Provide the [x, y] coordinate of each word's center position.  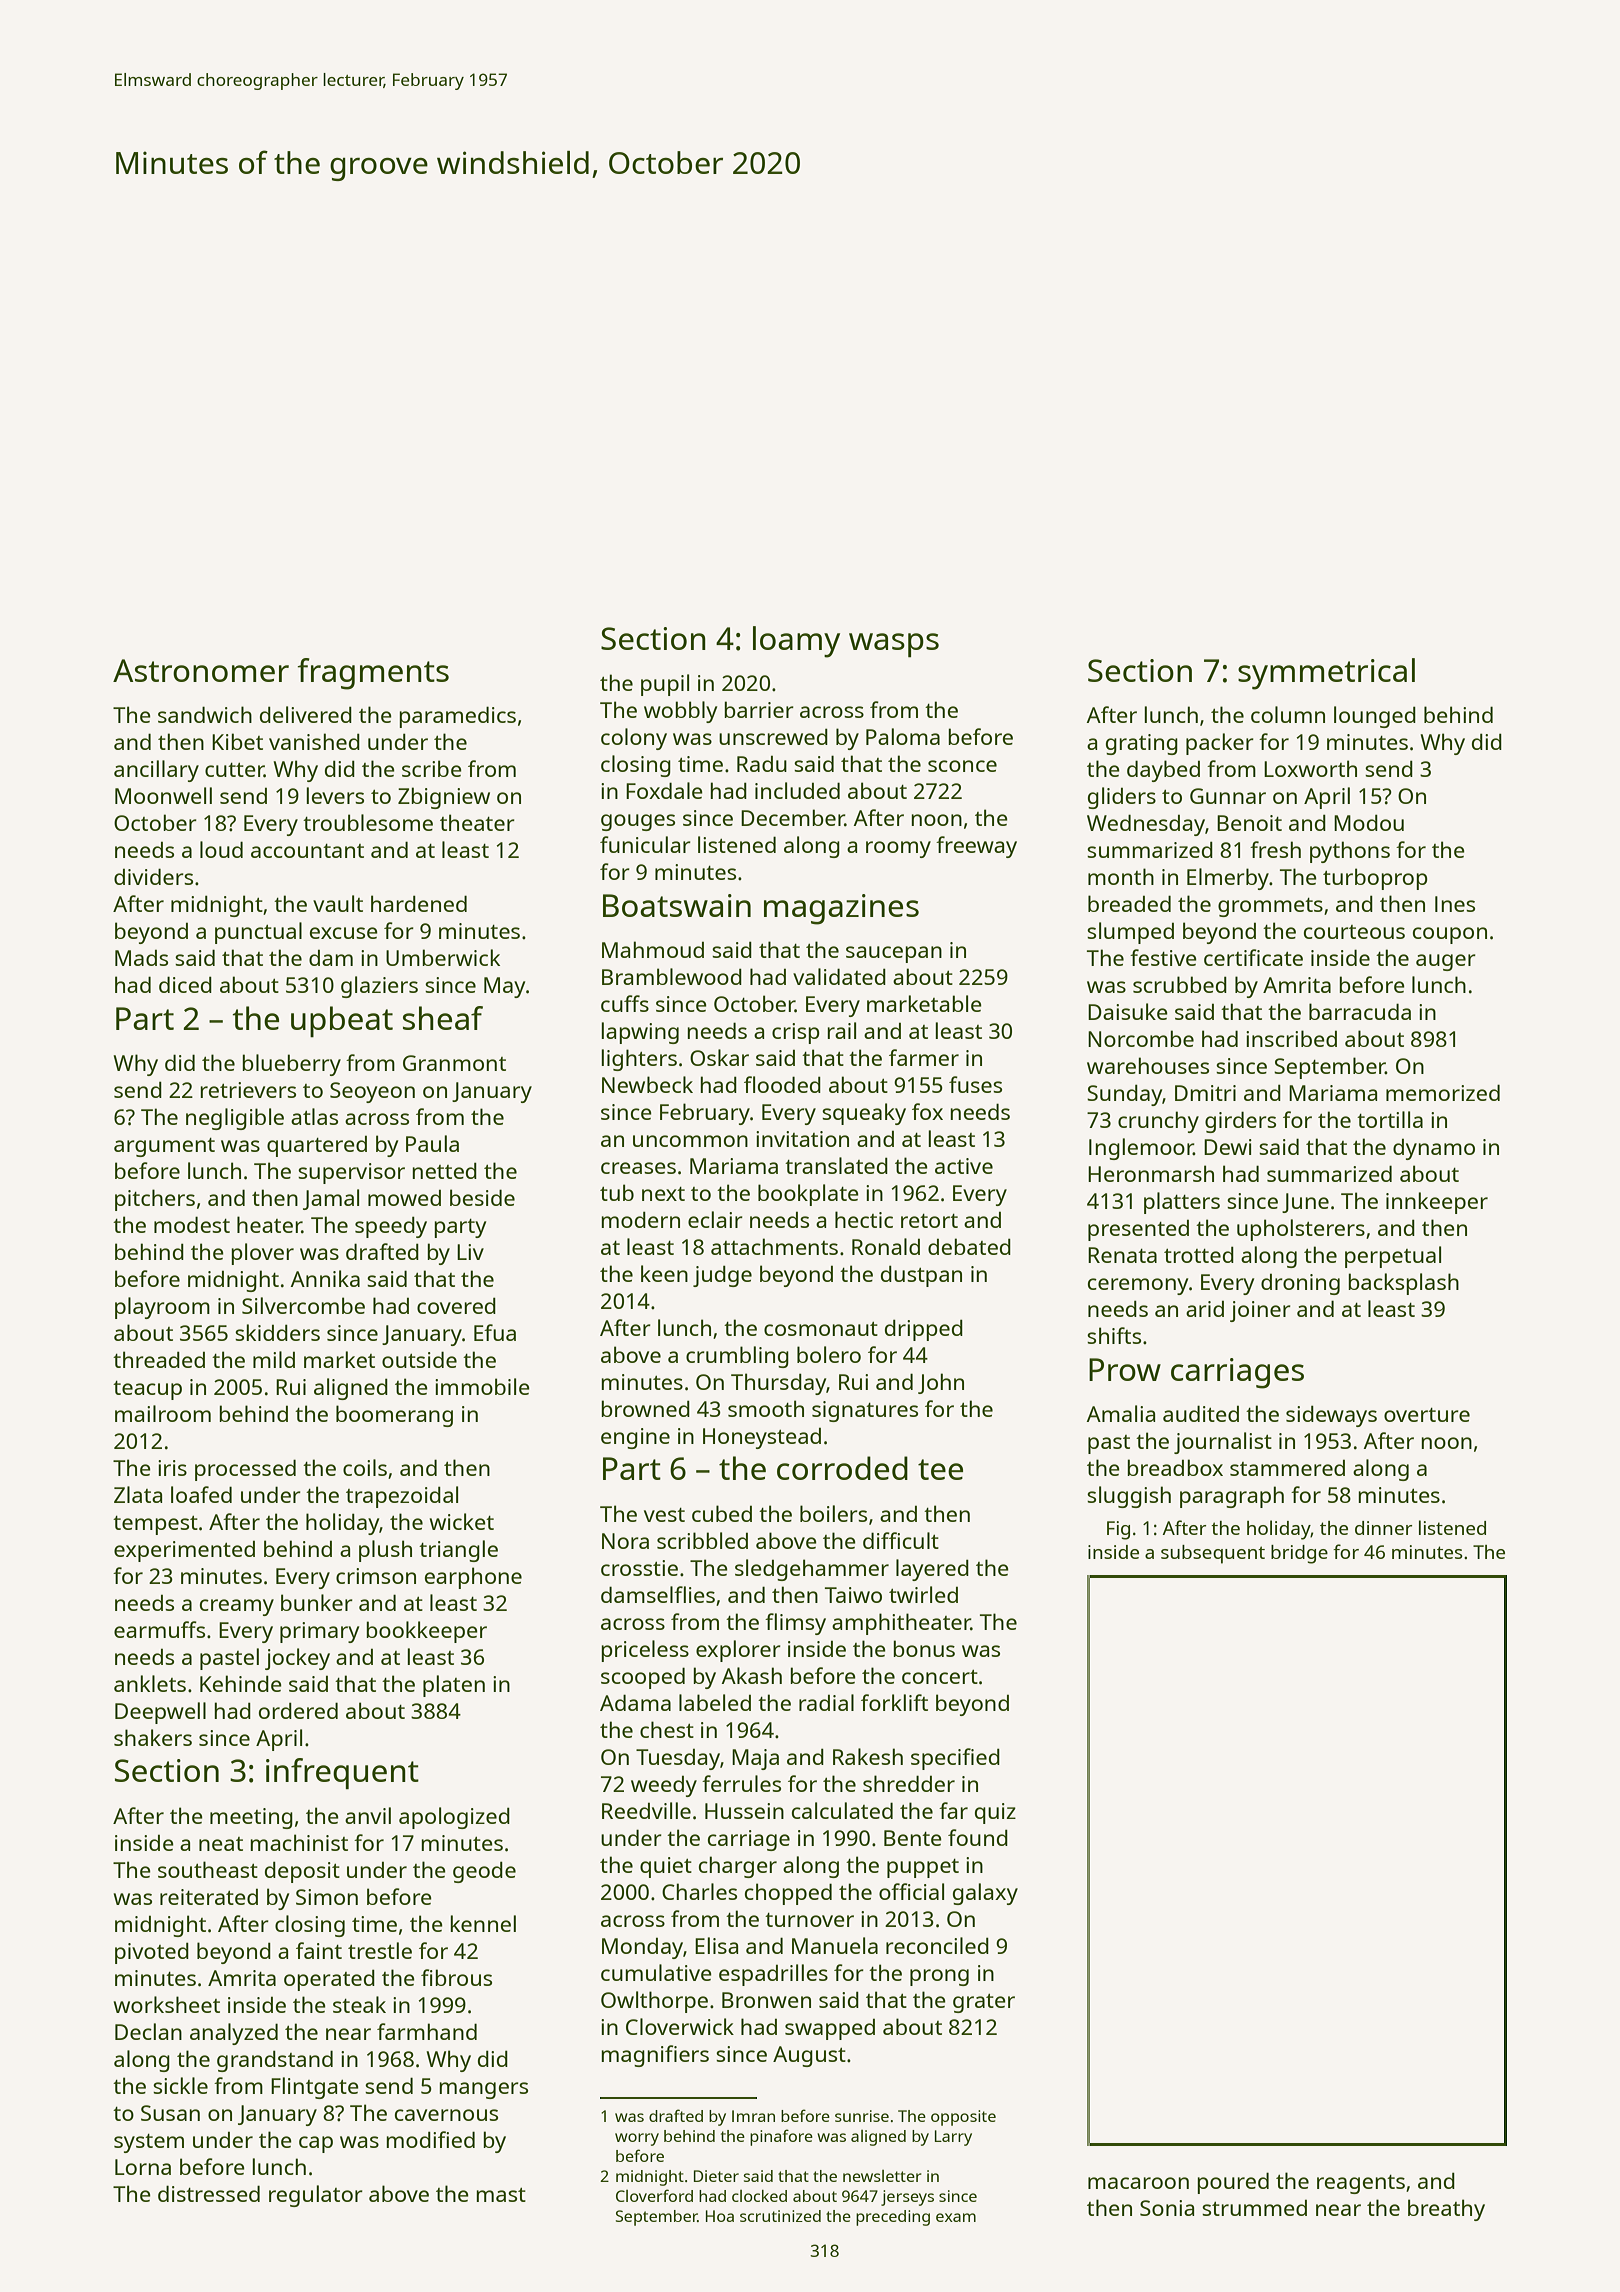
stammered [1287, 1468]
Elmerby [1228, 879]
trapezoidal [402, 1497]
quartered [317, 1146]
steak [359, 2004]
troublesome [368, 822]
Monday [642, 1948]
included [797, 790]
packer [1220, 744]
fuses [975, 1084]
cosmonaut [821, 1329]
